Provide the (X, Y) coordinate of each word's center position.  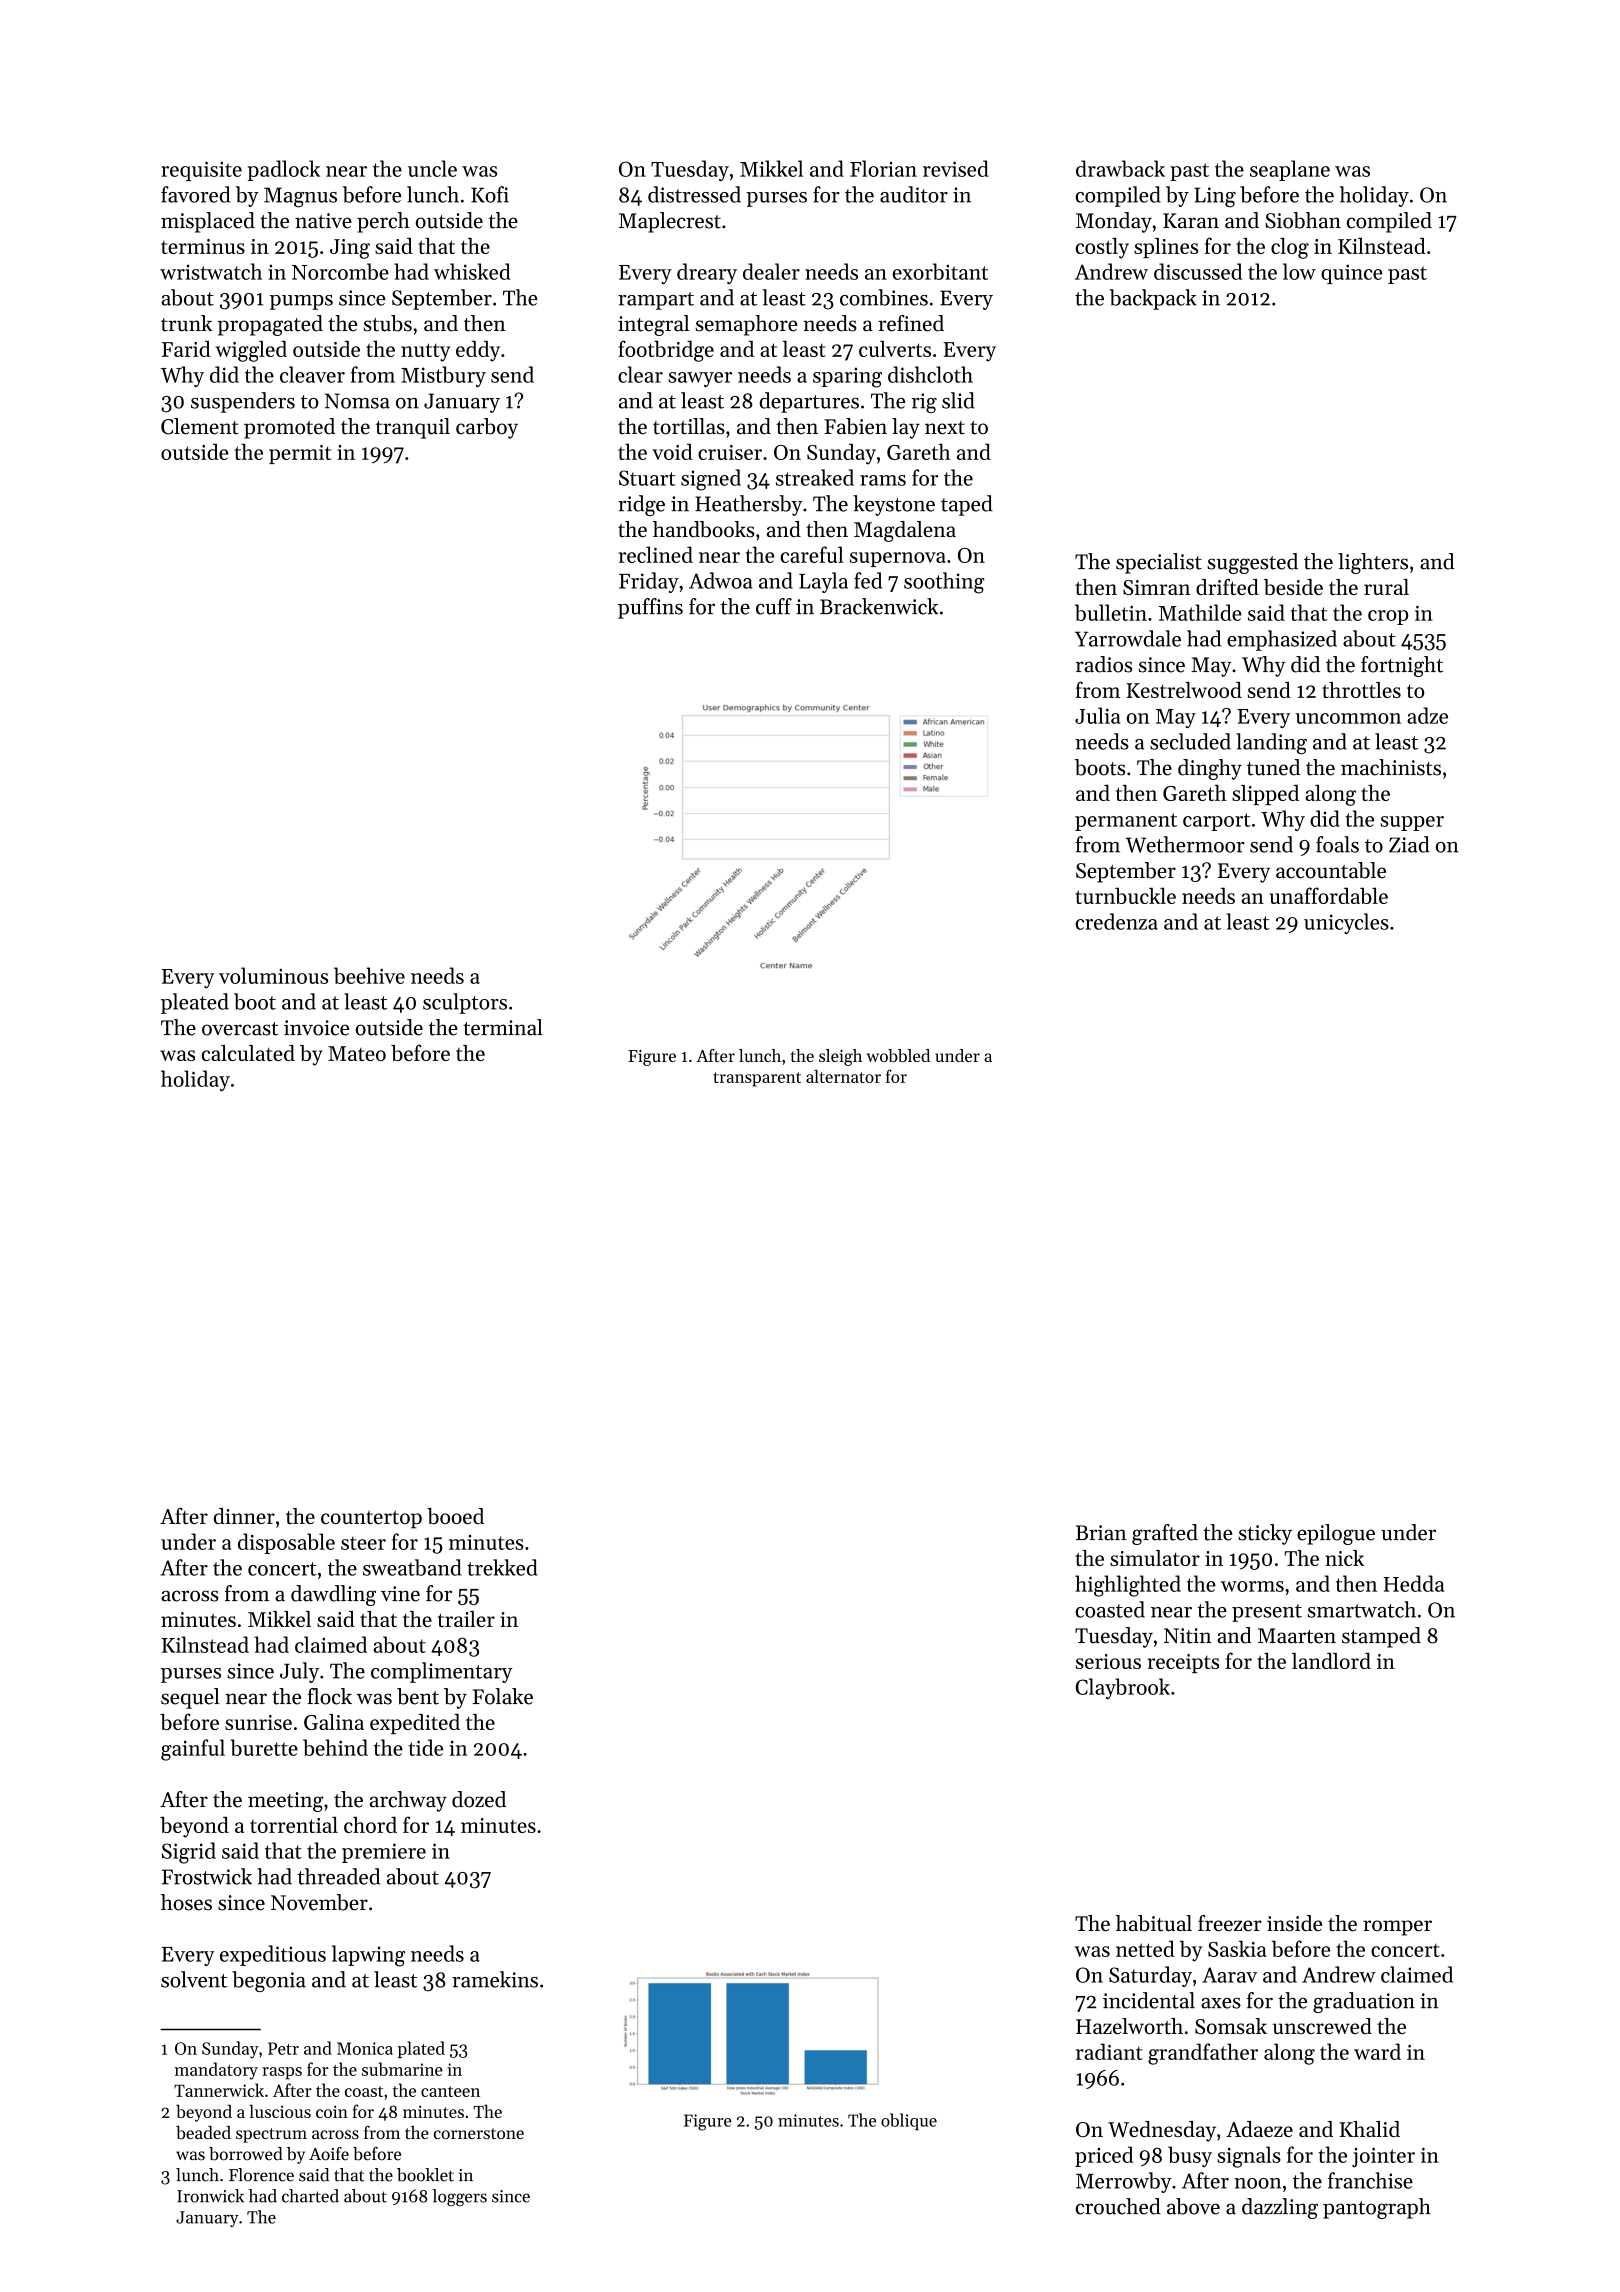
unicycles (1346, 923)
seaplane (1290, 170)
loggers (460, 2198)
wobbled (898, 1055)
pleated (195, 1003)
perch (383, 222)
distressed (694, 194)
